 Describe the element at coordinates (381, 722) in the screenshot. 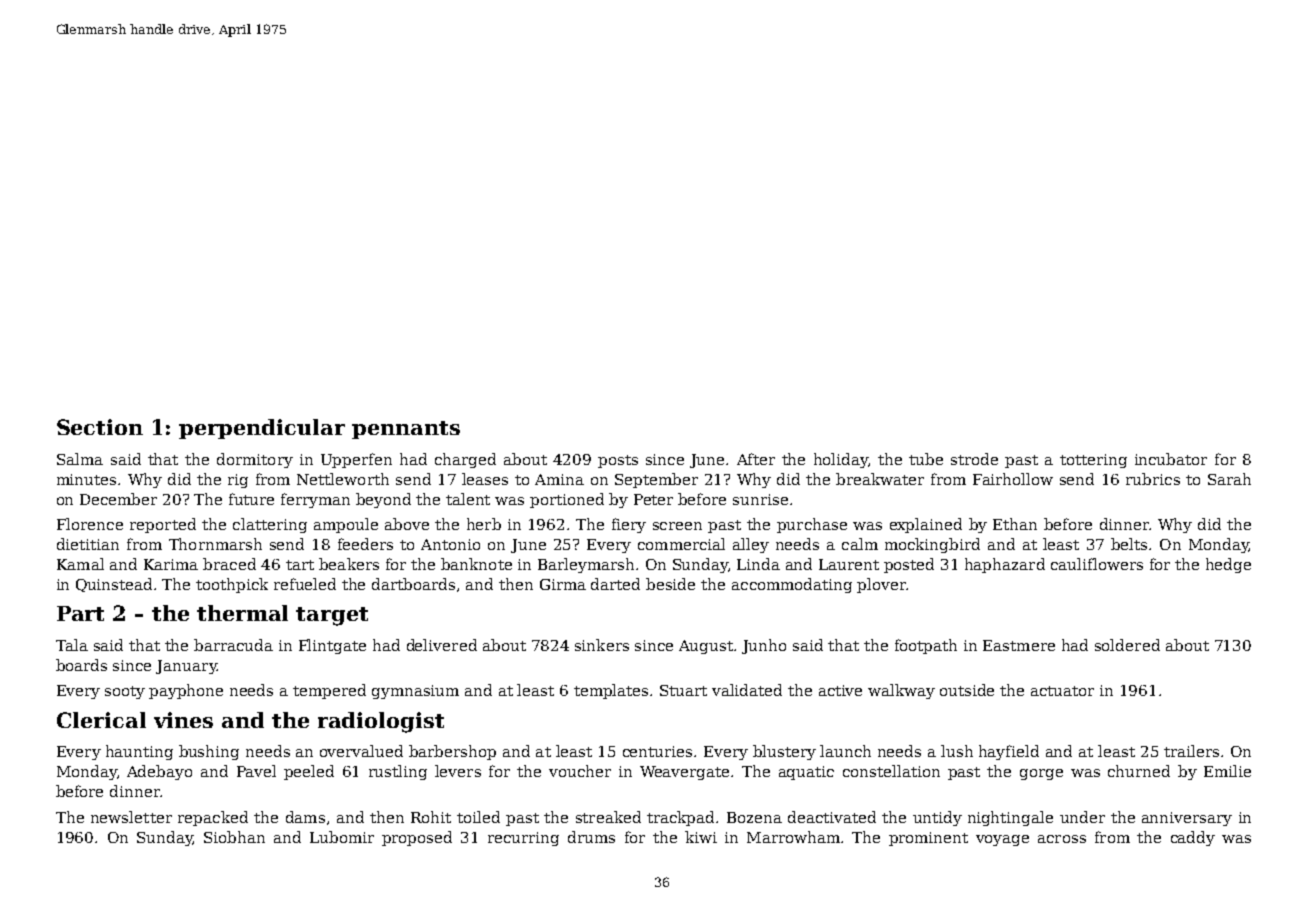

I see `radiologist` at that location.
